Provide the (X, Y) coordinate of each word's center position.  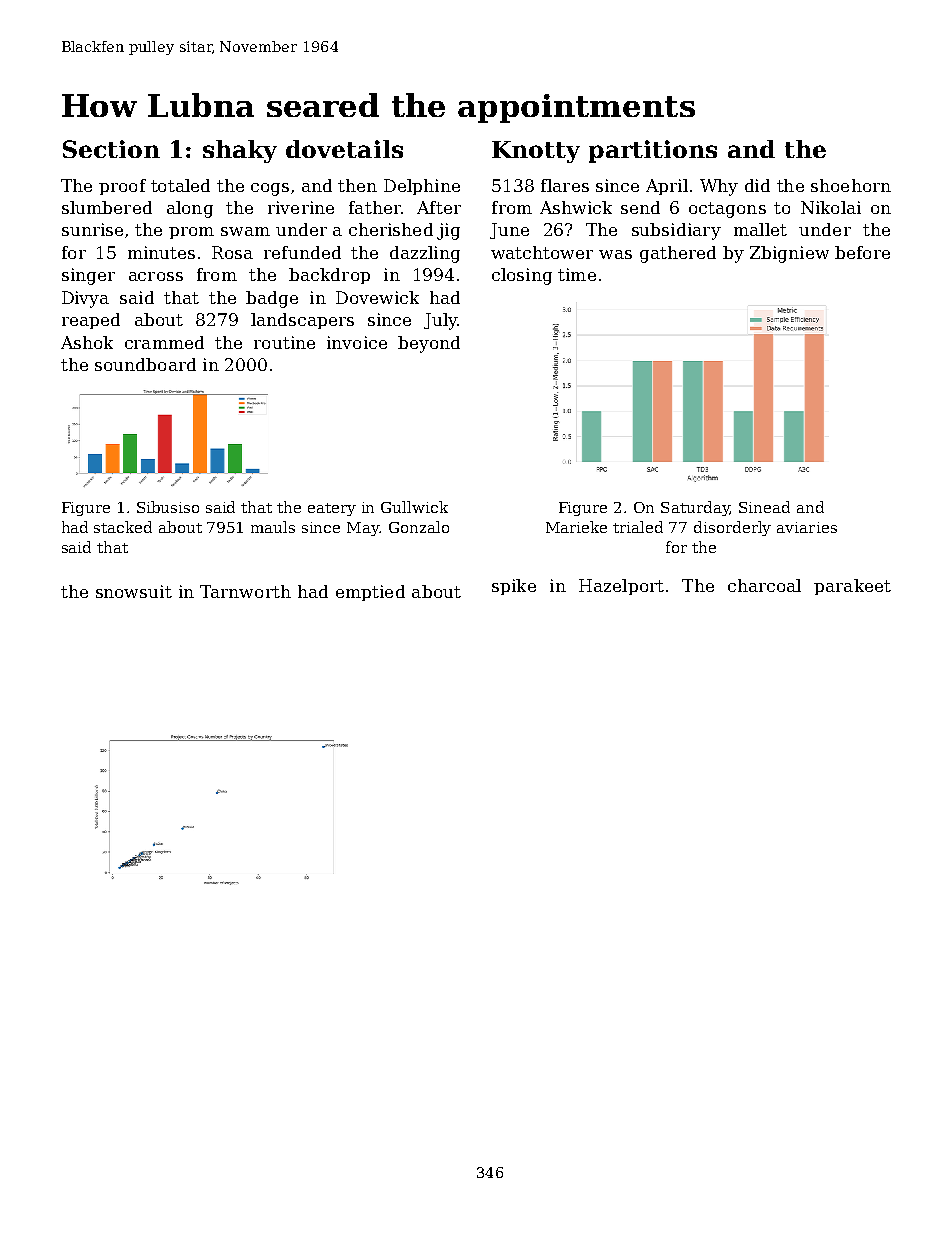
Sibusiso (168, 507)
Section (111, 149)
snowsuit (134, 591)
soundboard (145, 364)
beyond (429, 344)
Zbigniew (789, 254)
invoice (357, 342)
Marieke (576, 527)
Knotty (536, 152)
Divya (85, 299)
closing (522, 276)
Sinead (764, 507)
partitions (653, 151)
